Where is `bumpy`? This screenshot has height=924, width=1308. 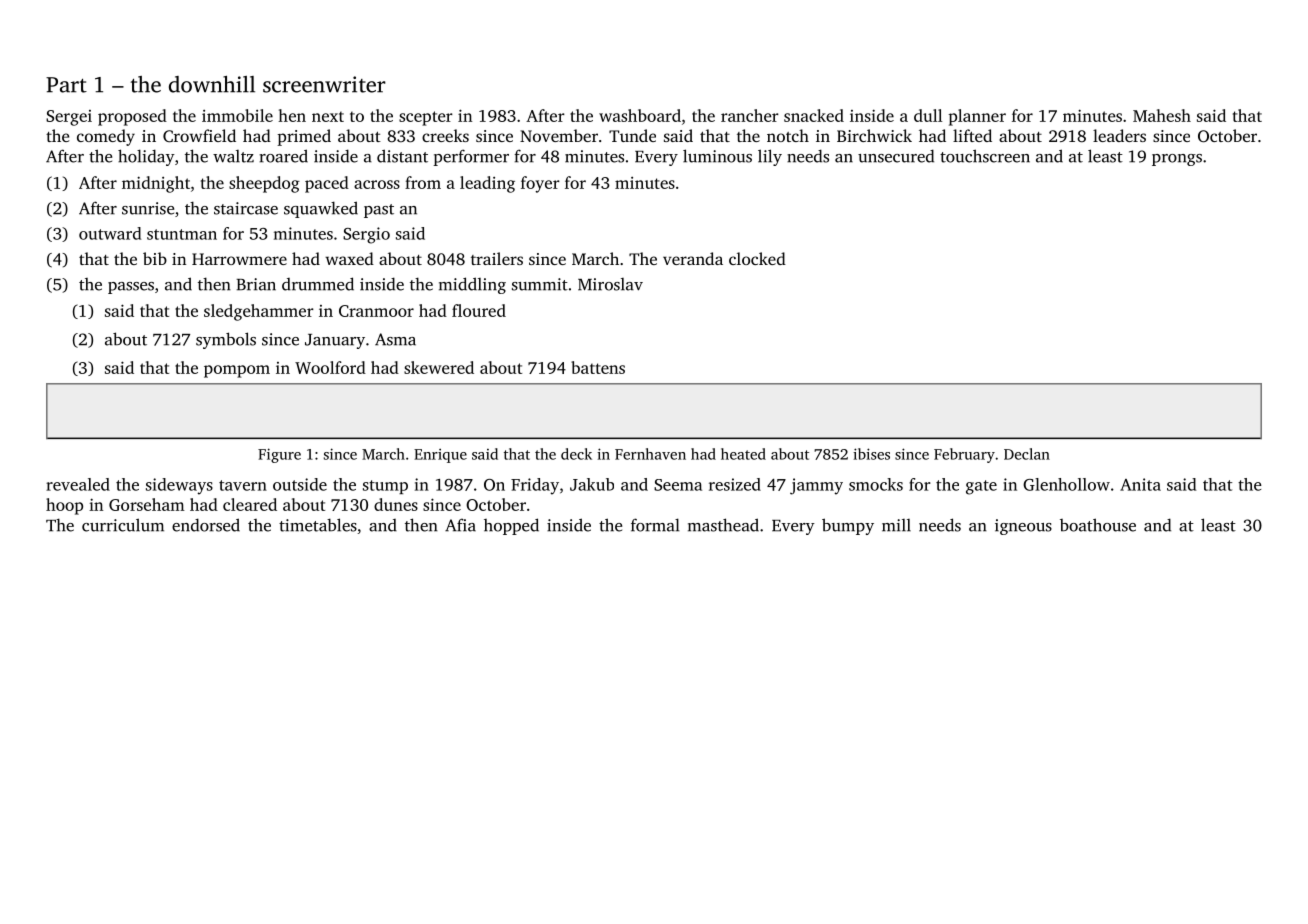 bumpy is located at coordinates (848, 526).
